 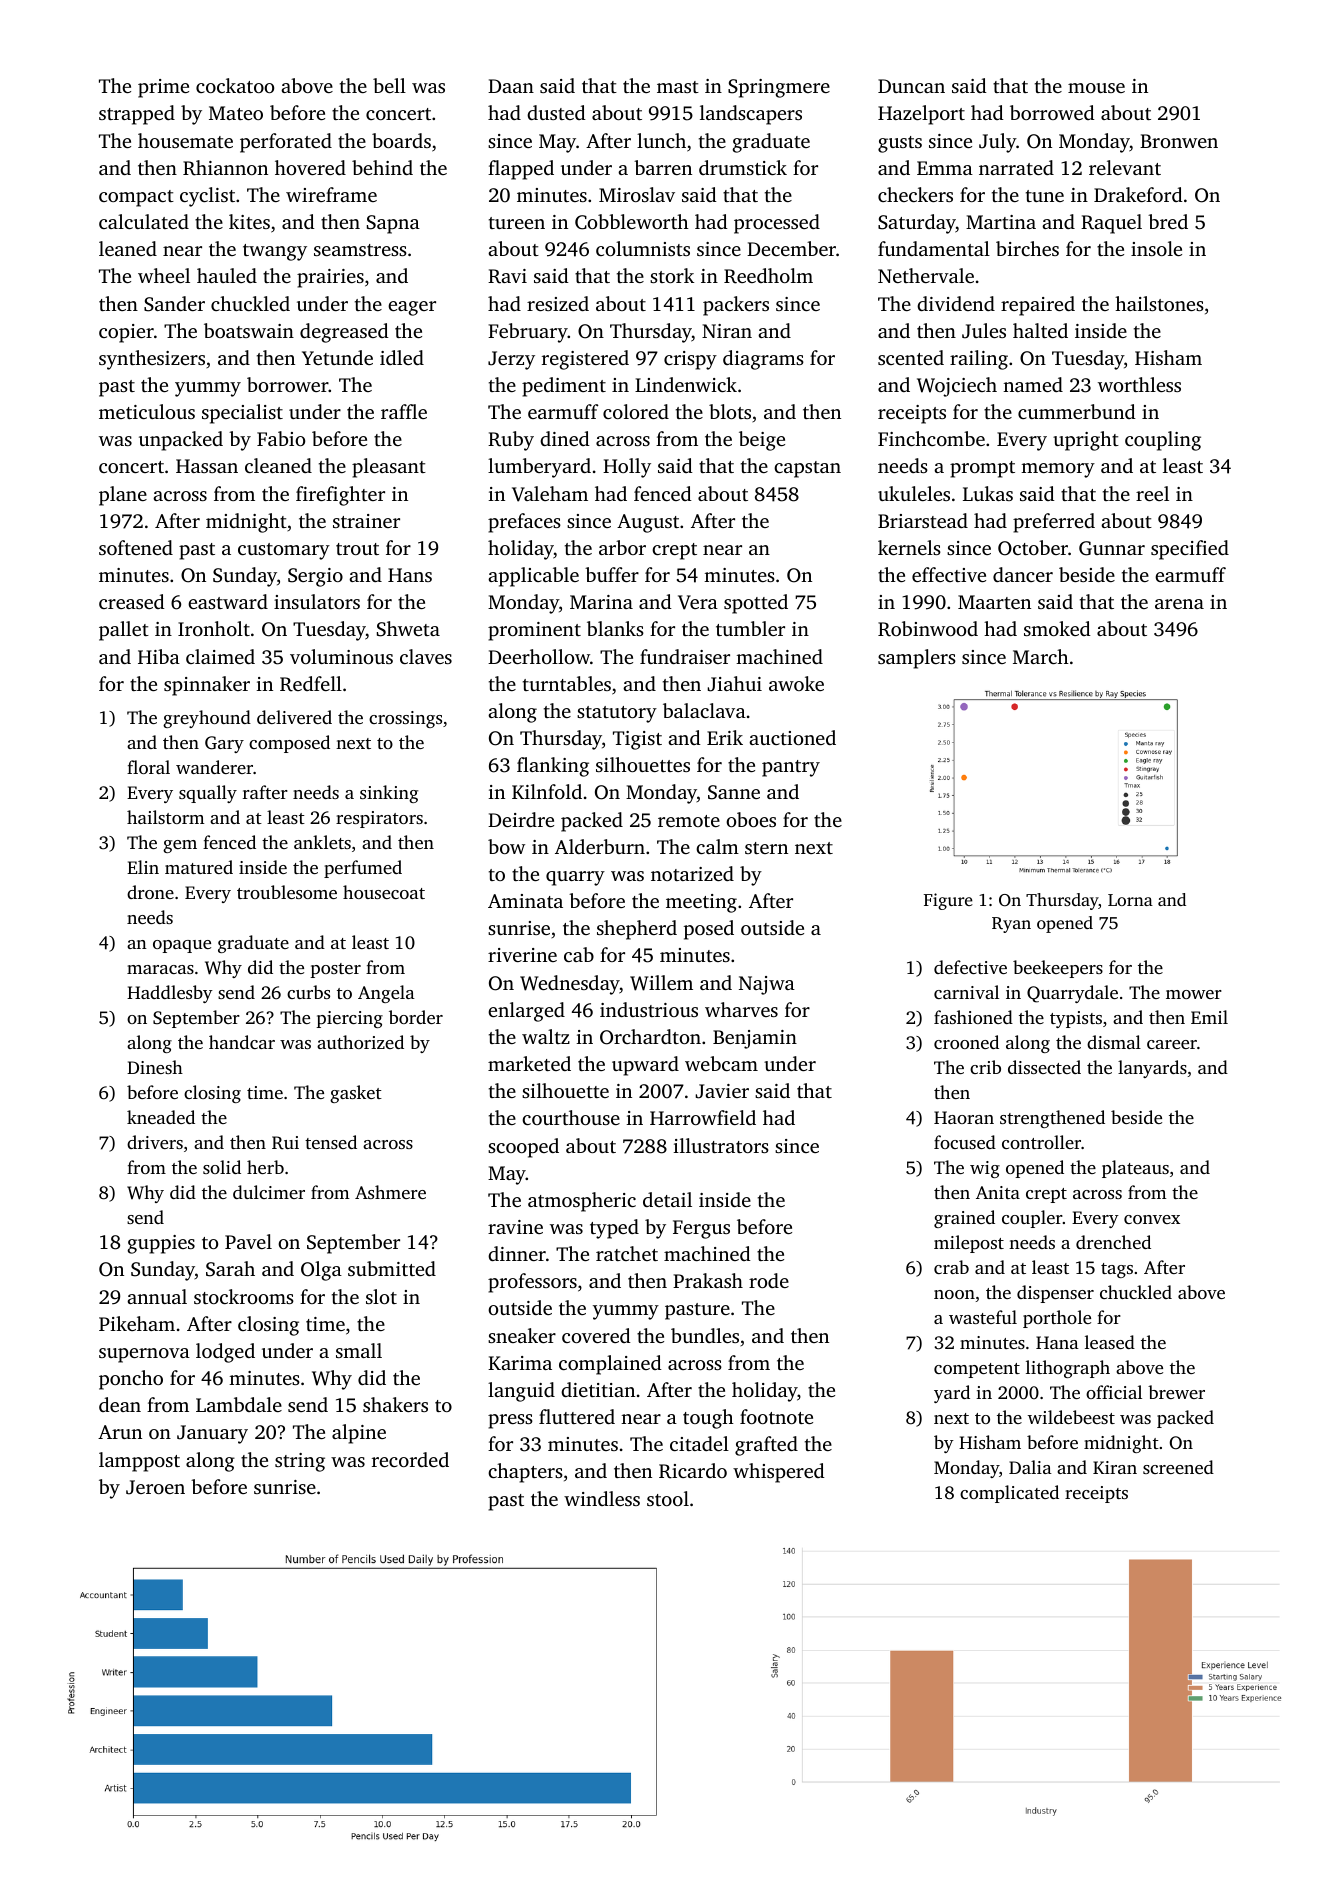 I want to click on riverine, so click(x=522, y=955).
